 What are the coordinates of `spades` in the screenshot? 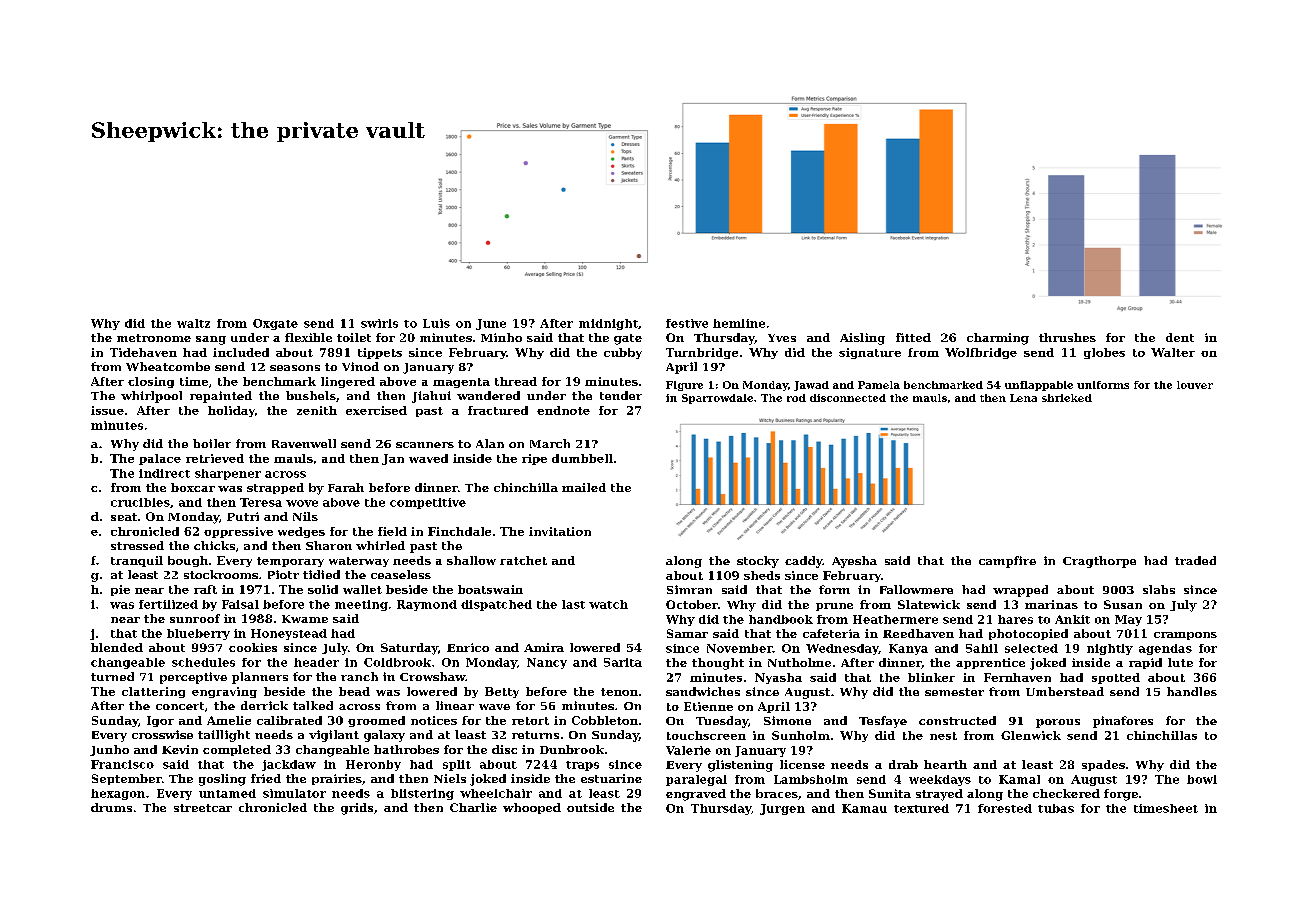 It's located at (1103, 765).
